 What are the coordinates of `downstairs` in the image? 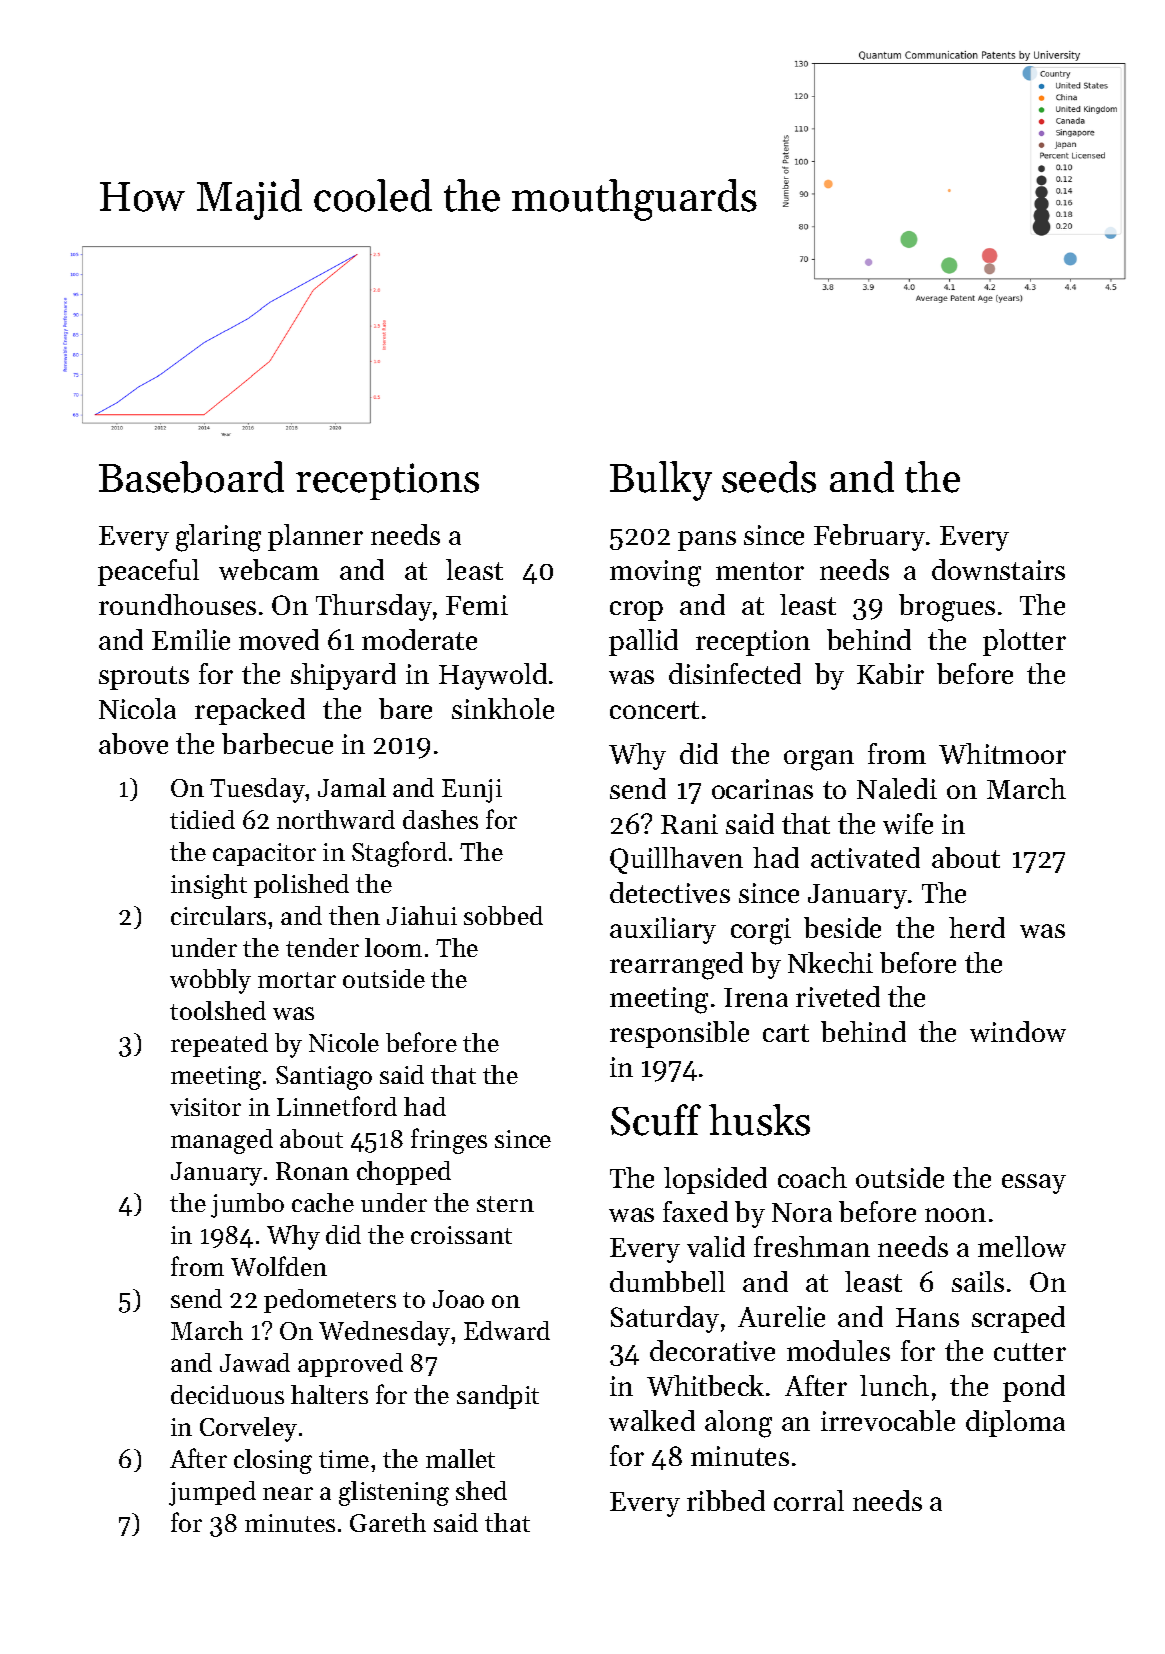 It's located at (998, 569).
